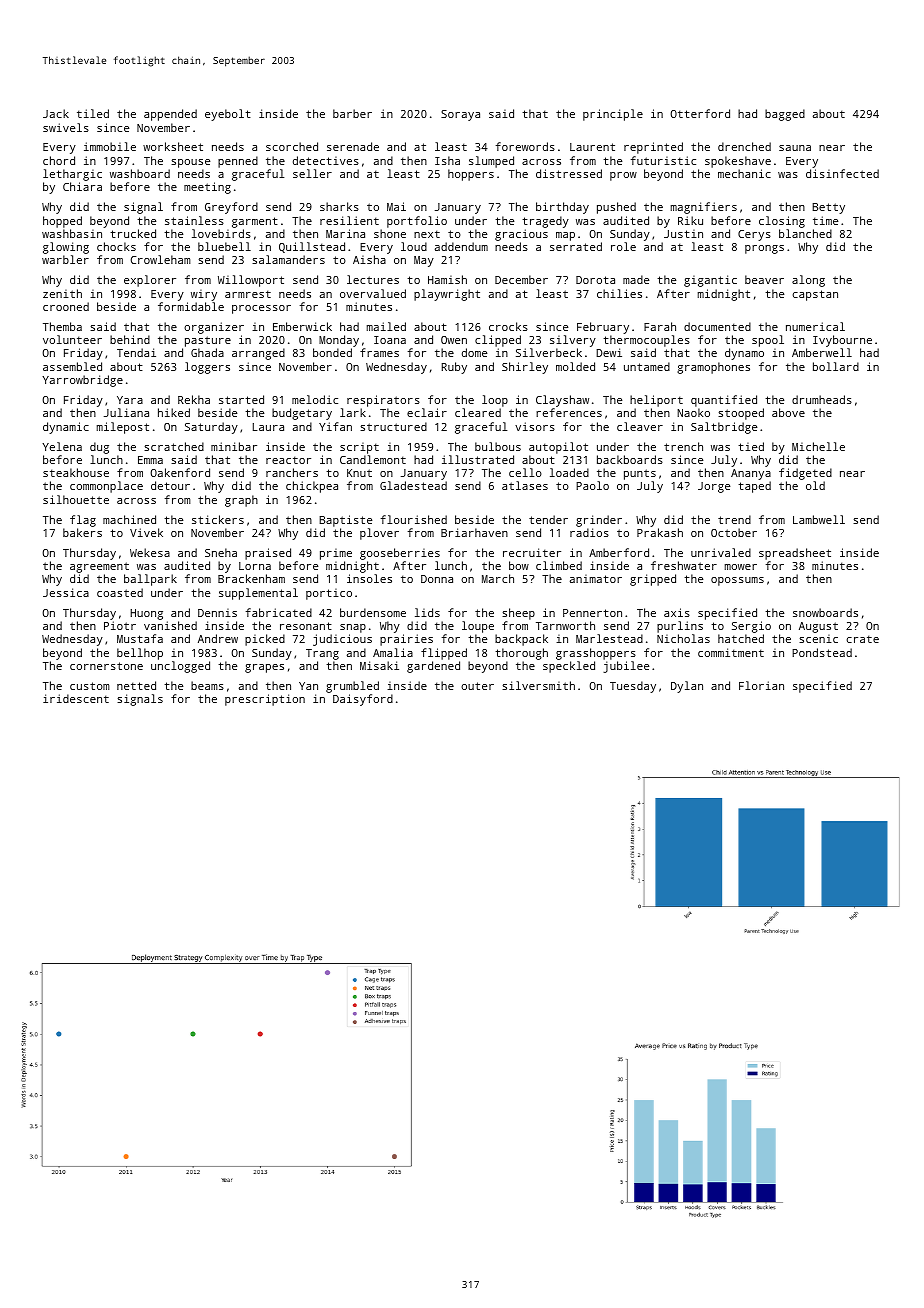 This page has height=1308, width=924. Describe the element at coordinates (738, 162) in the page. I see `spokeshave` at that location.
